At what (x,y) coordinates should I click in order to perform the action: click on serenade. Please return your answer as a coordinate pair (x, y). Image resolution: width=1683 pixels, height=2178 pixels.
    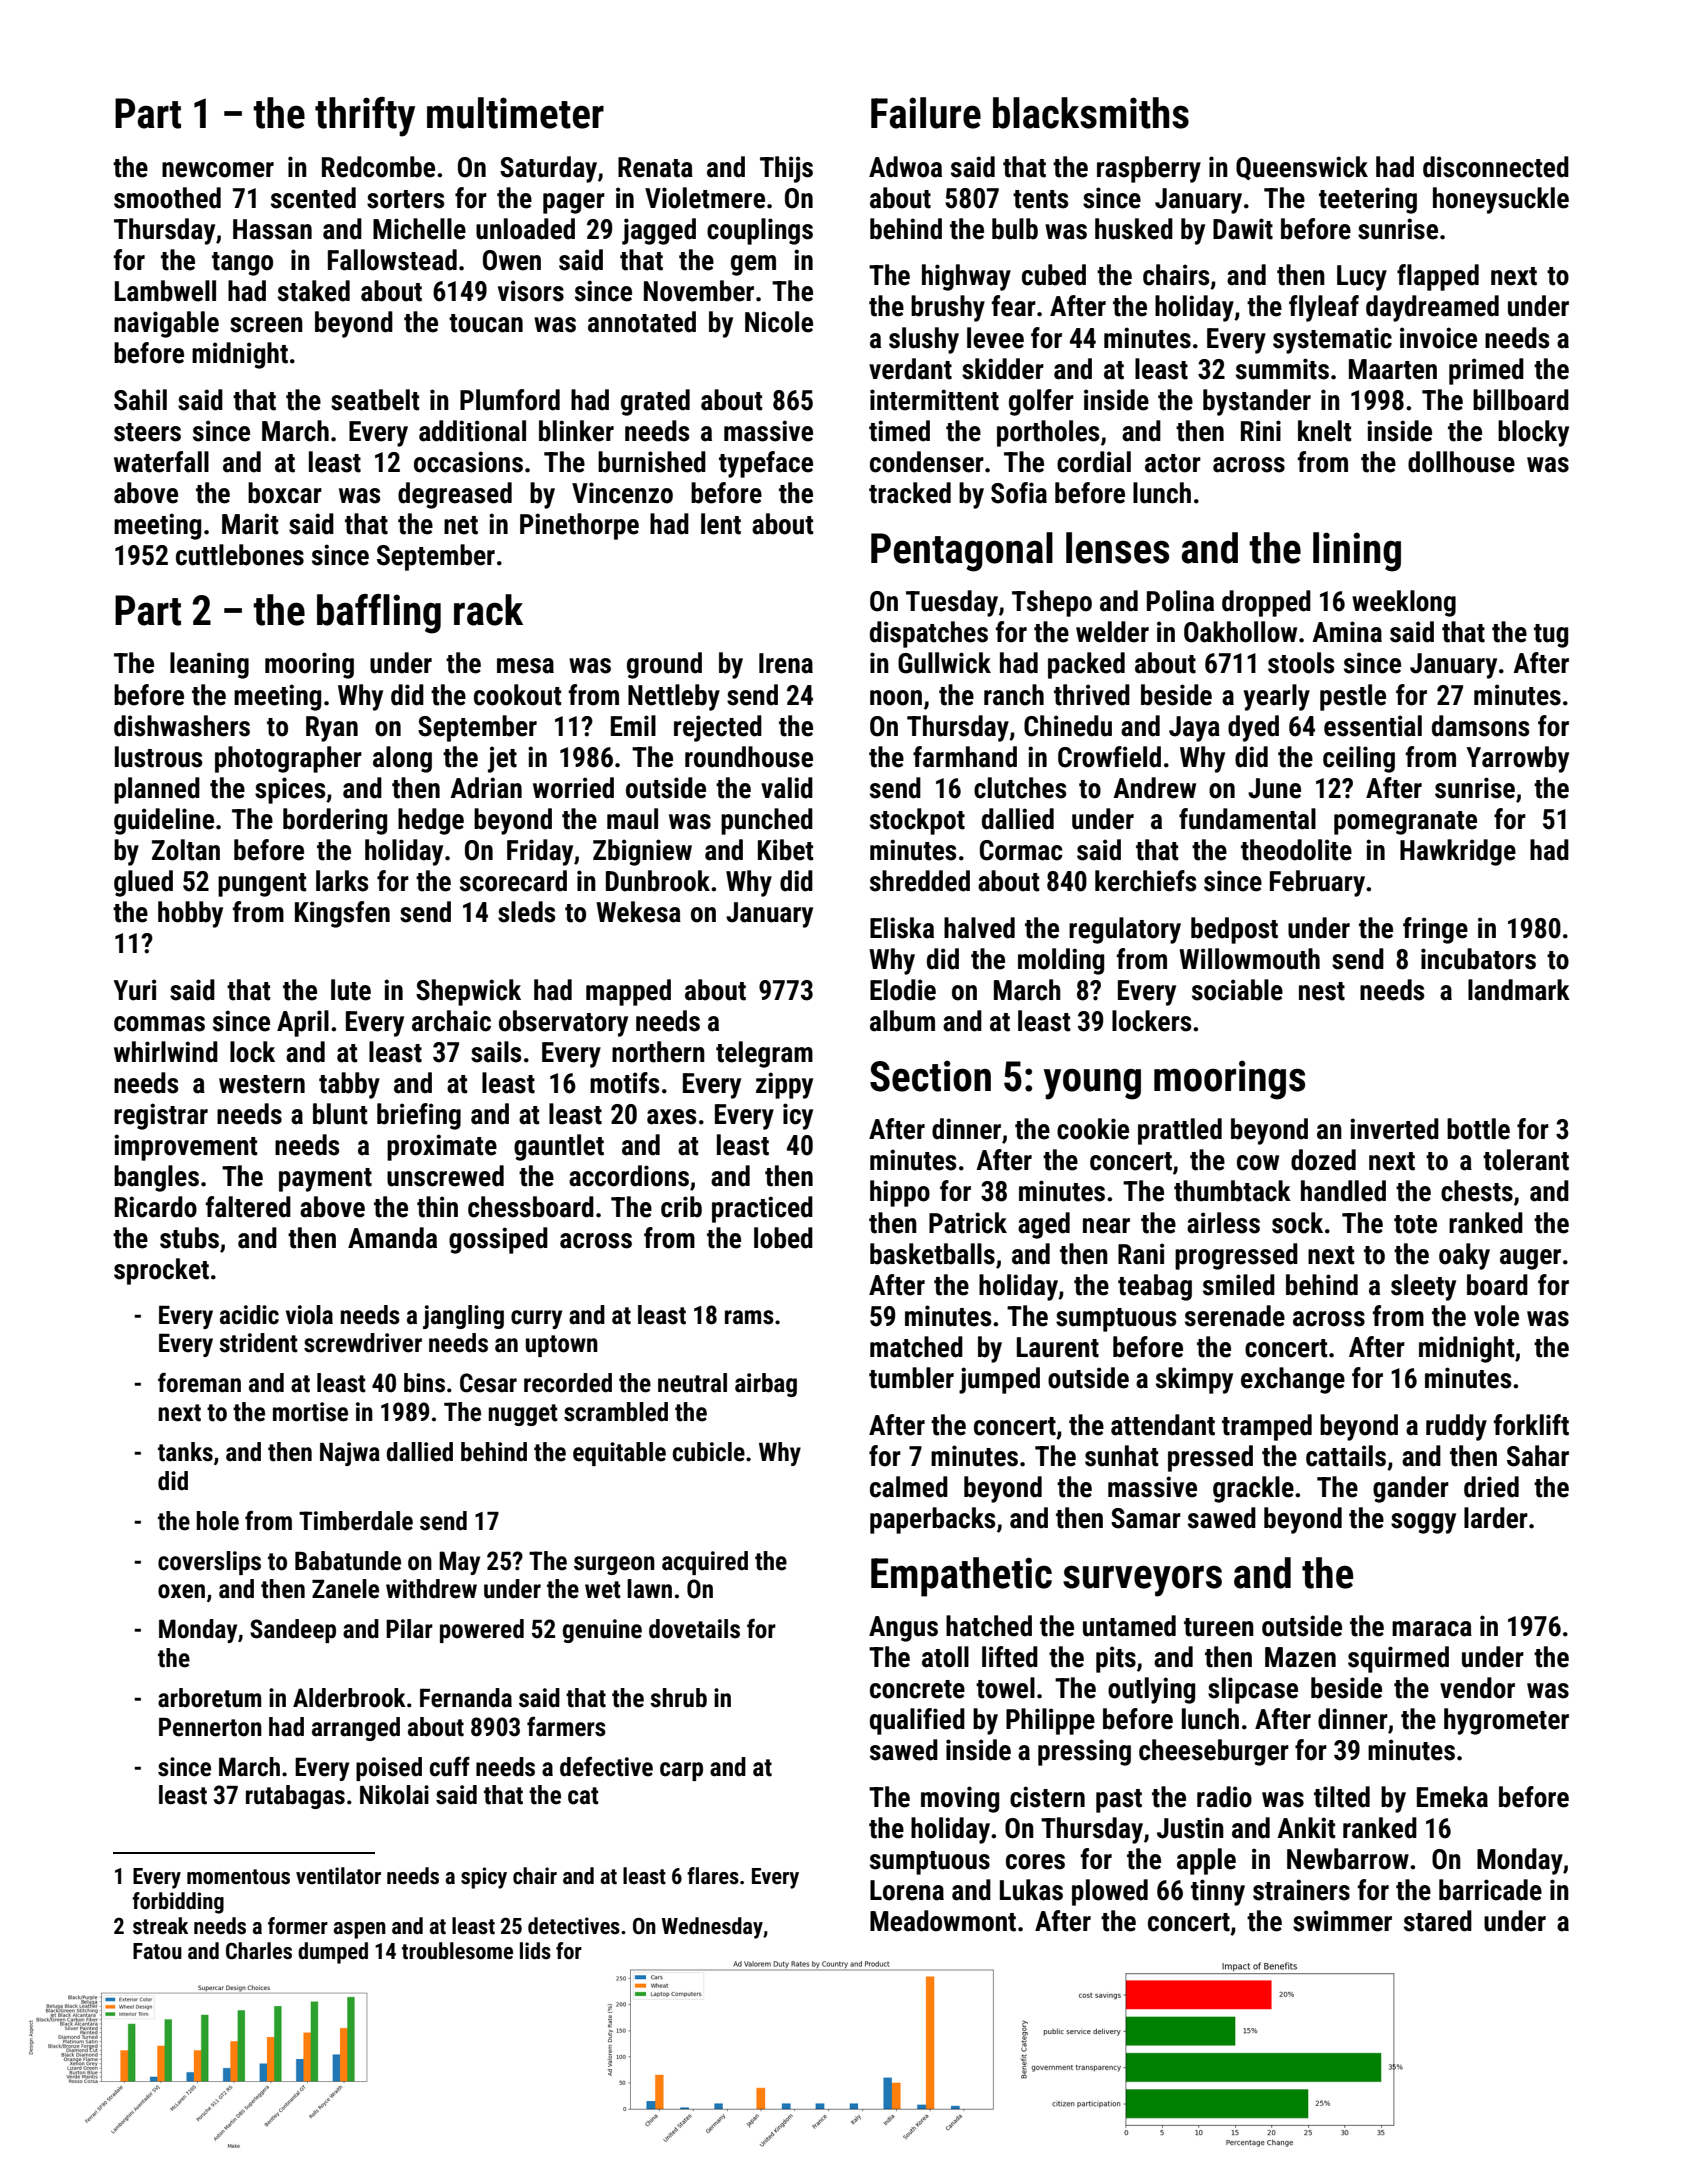
    Looking at the image, I should click on (1235, 1316).
